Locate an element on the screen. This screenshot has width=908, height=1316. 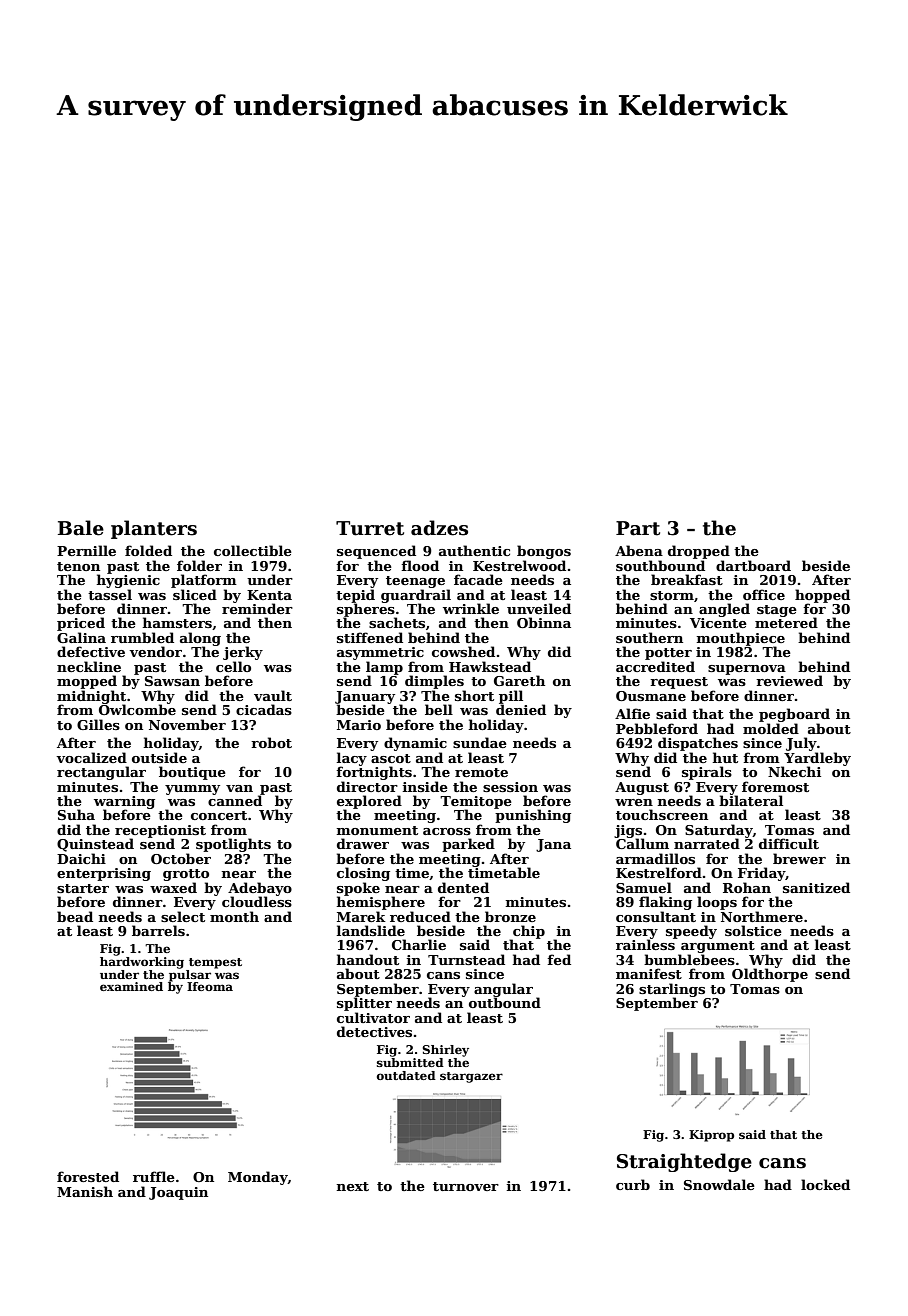
Joaquin is located at coordinates (178, 1193).
